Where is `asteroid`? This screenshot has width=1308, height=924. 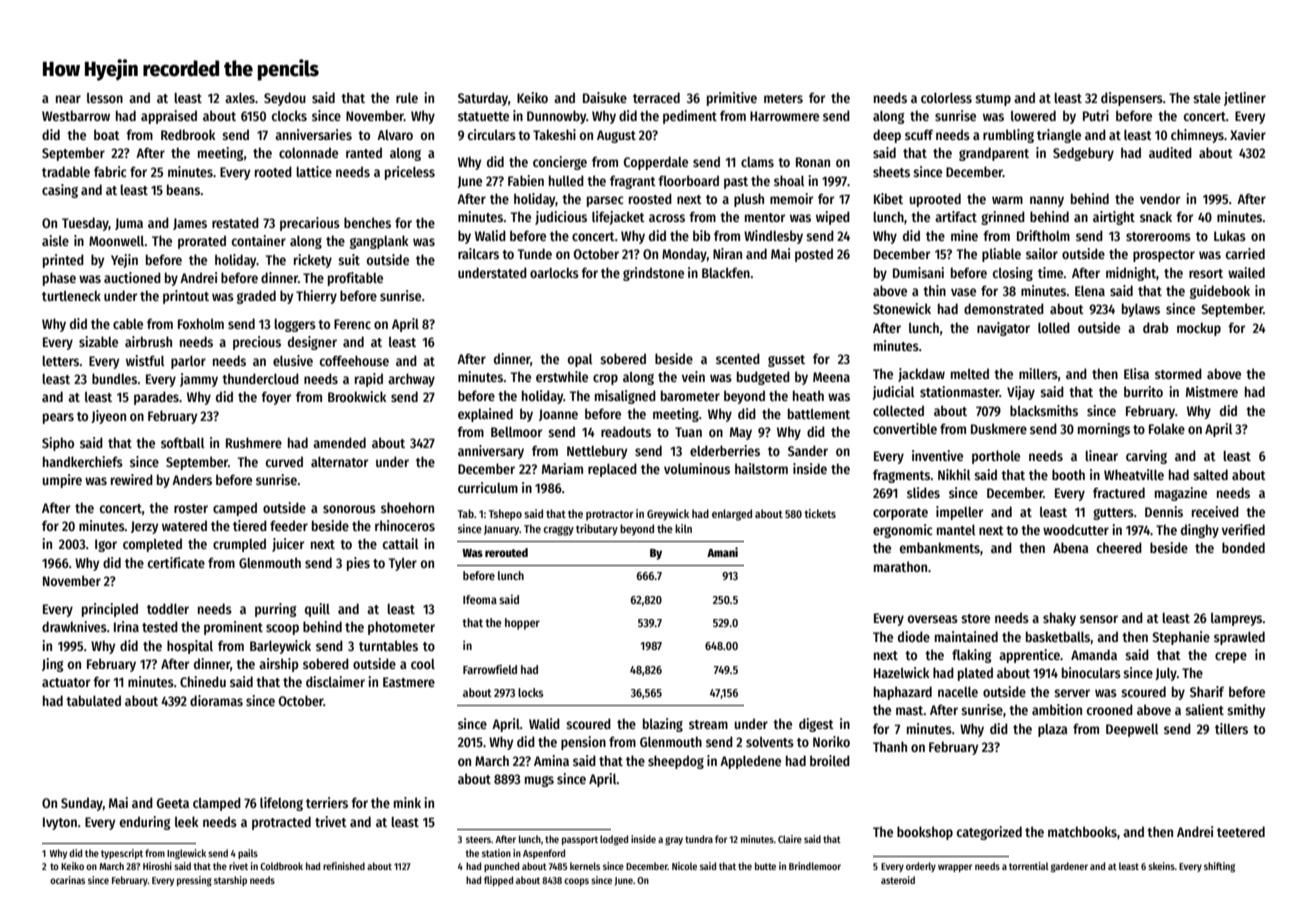 asteroid is located at coordinates (898, 880).
